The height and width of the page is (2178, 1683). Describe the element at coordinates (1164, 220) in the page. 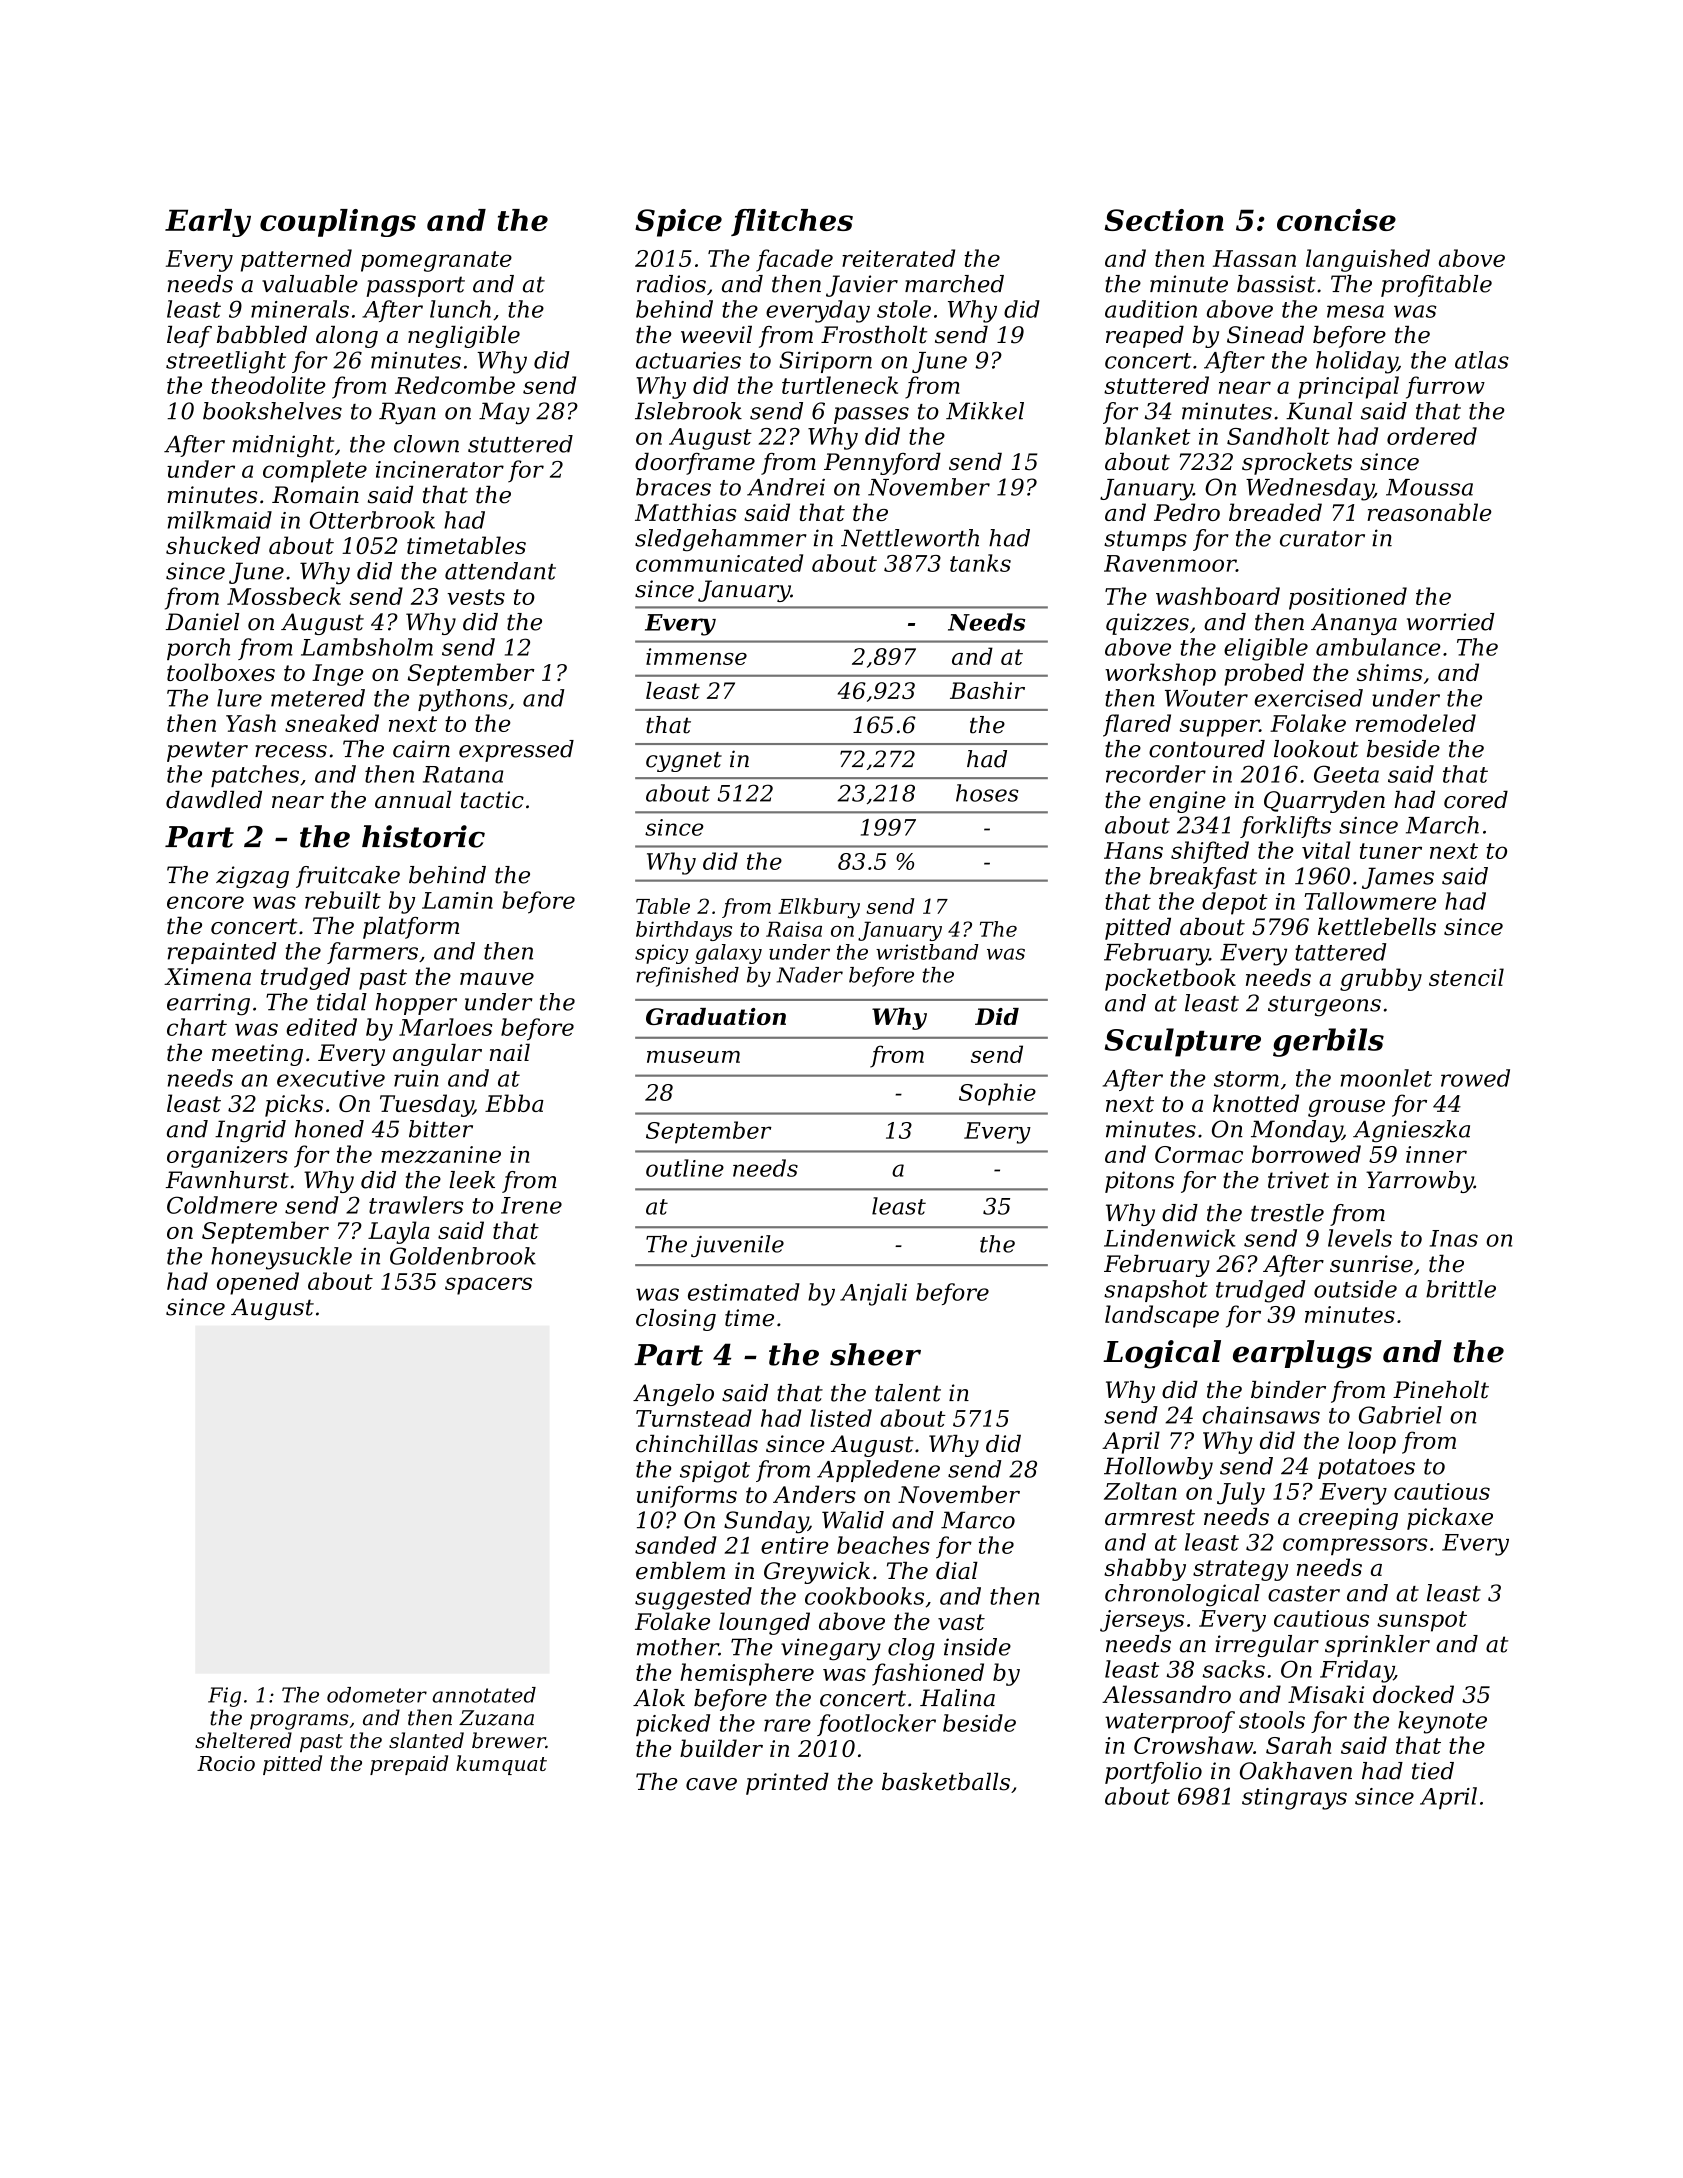

I see `Section` at that location.
